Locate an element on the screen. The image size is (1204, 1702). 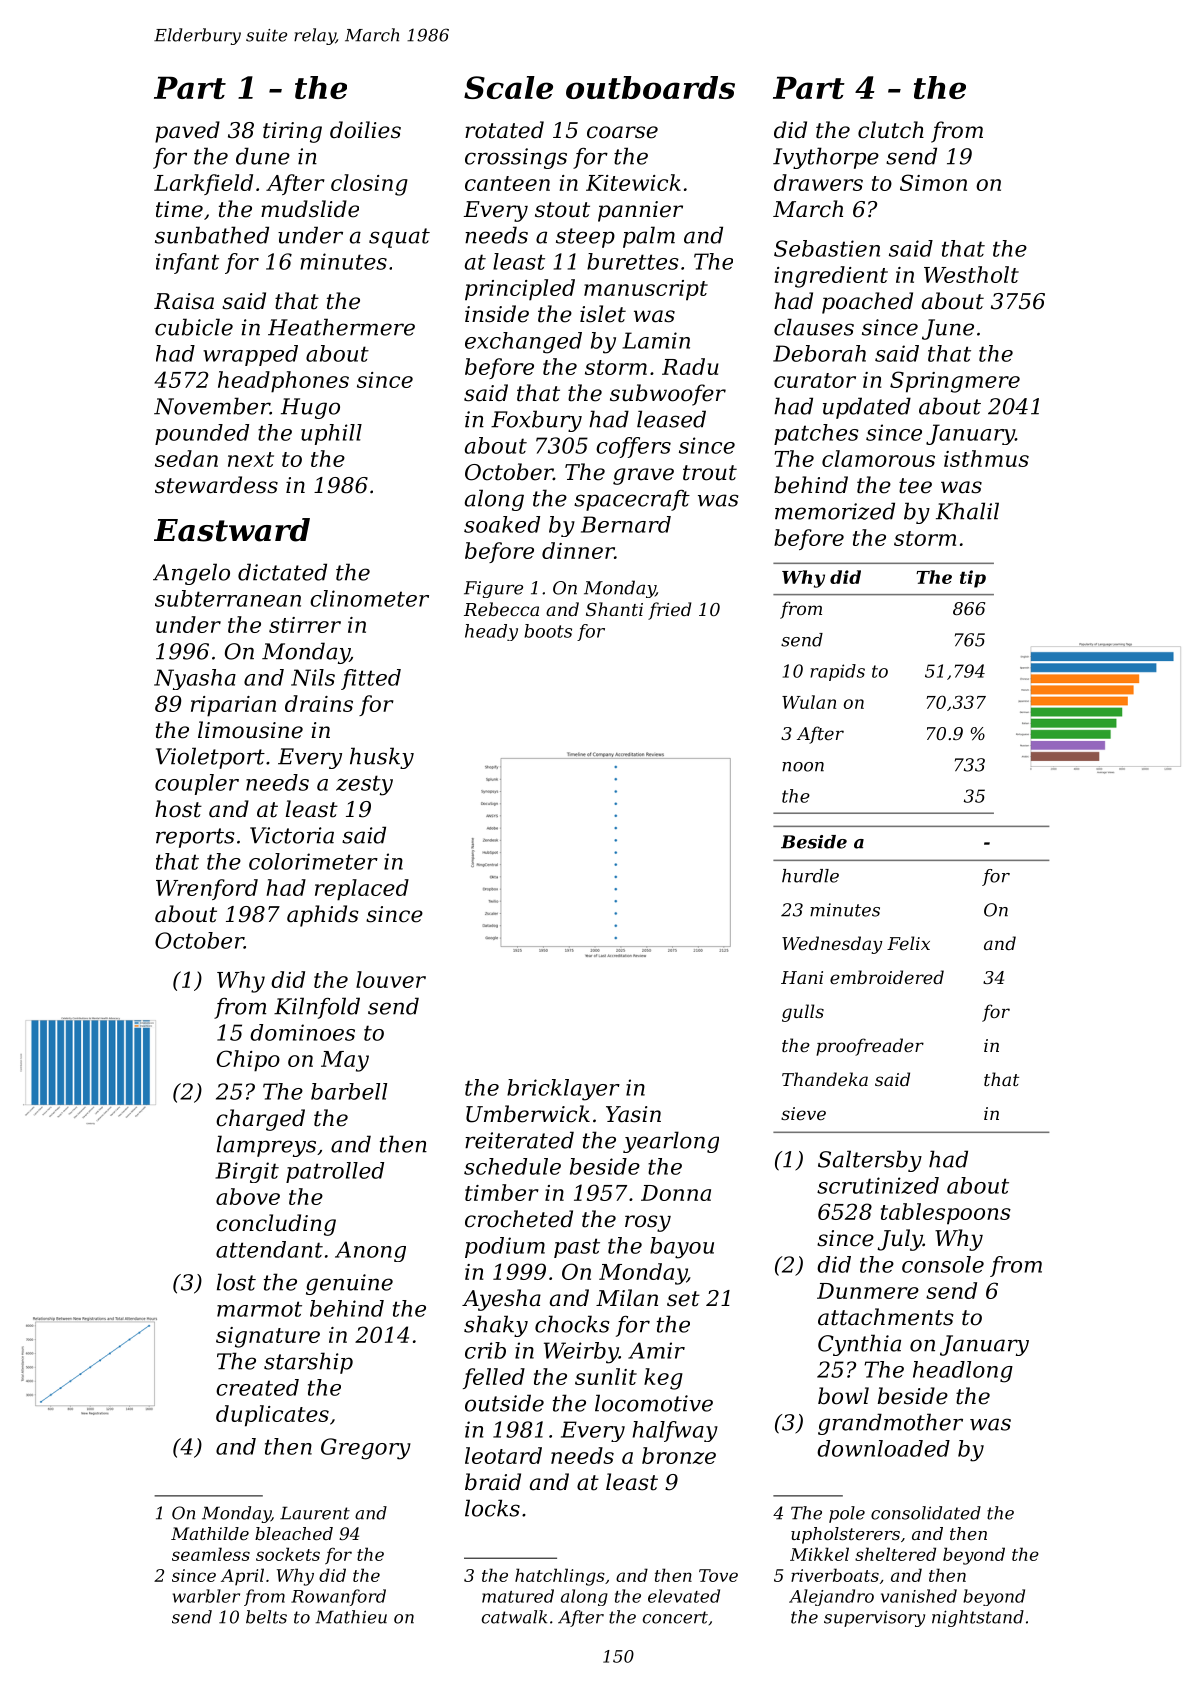
outboards is located at coordinates (650, 87).
